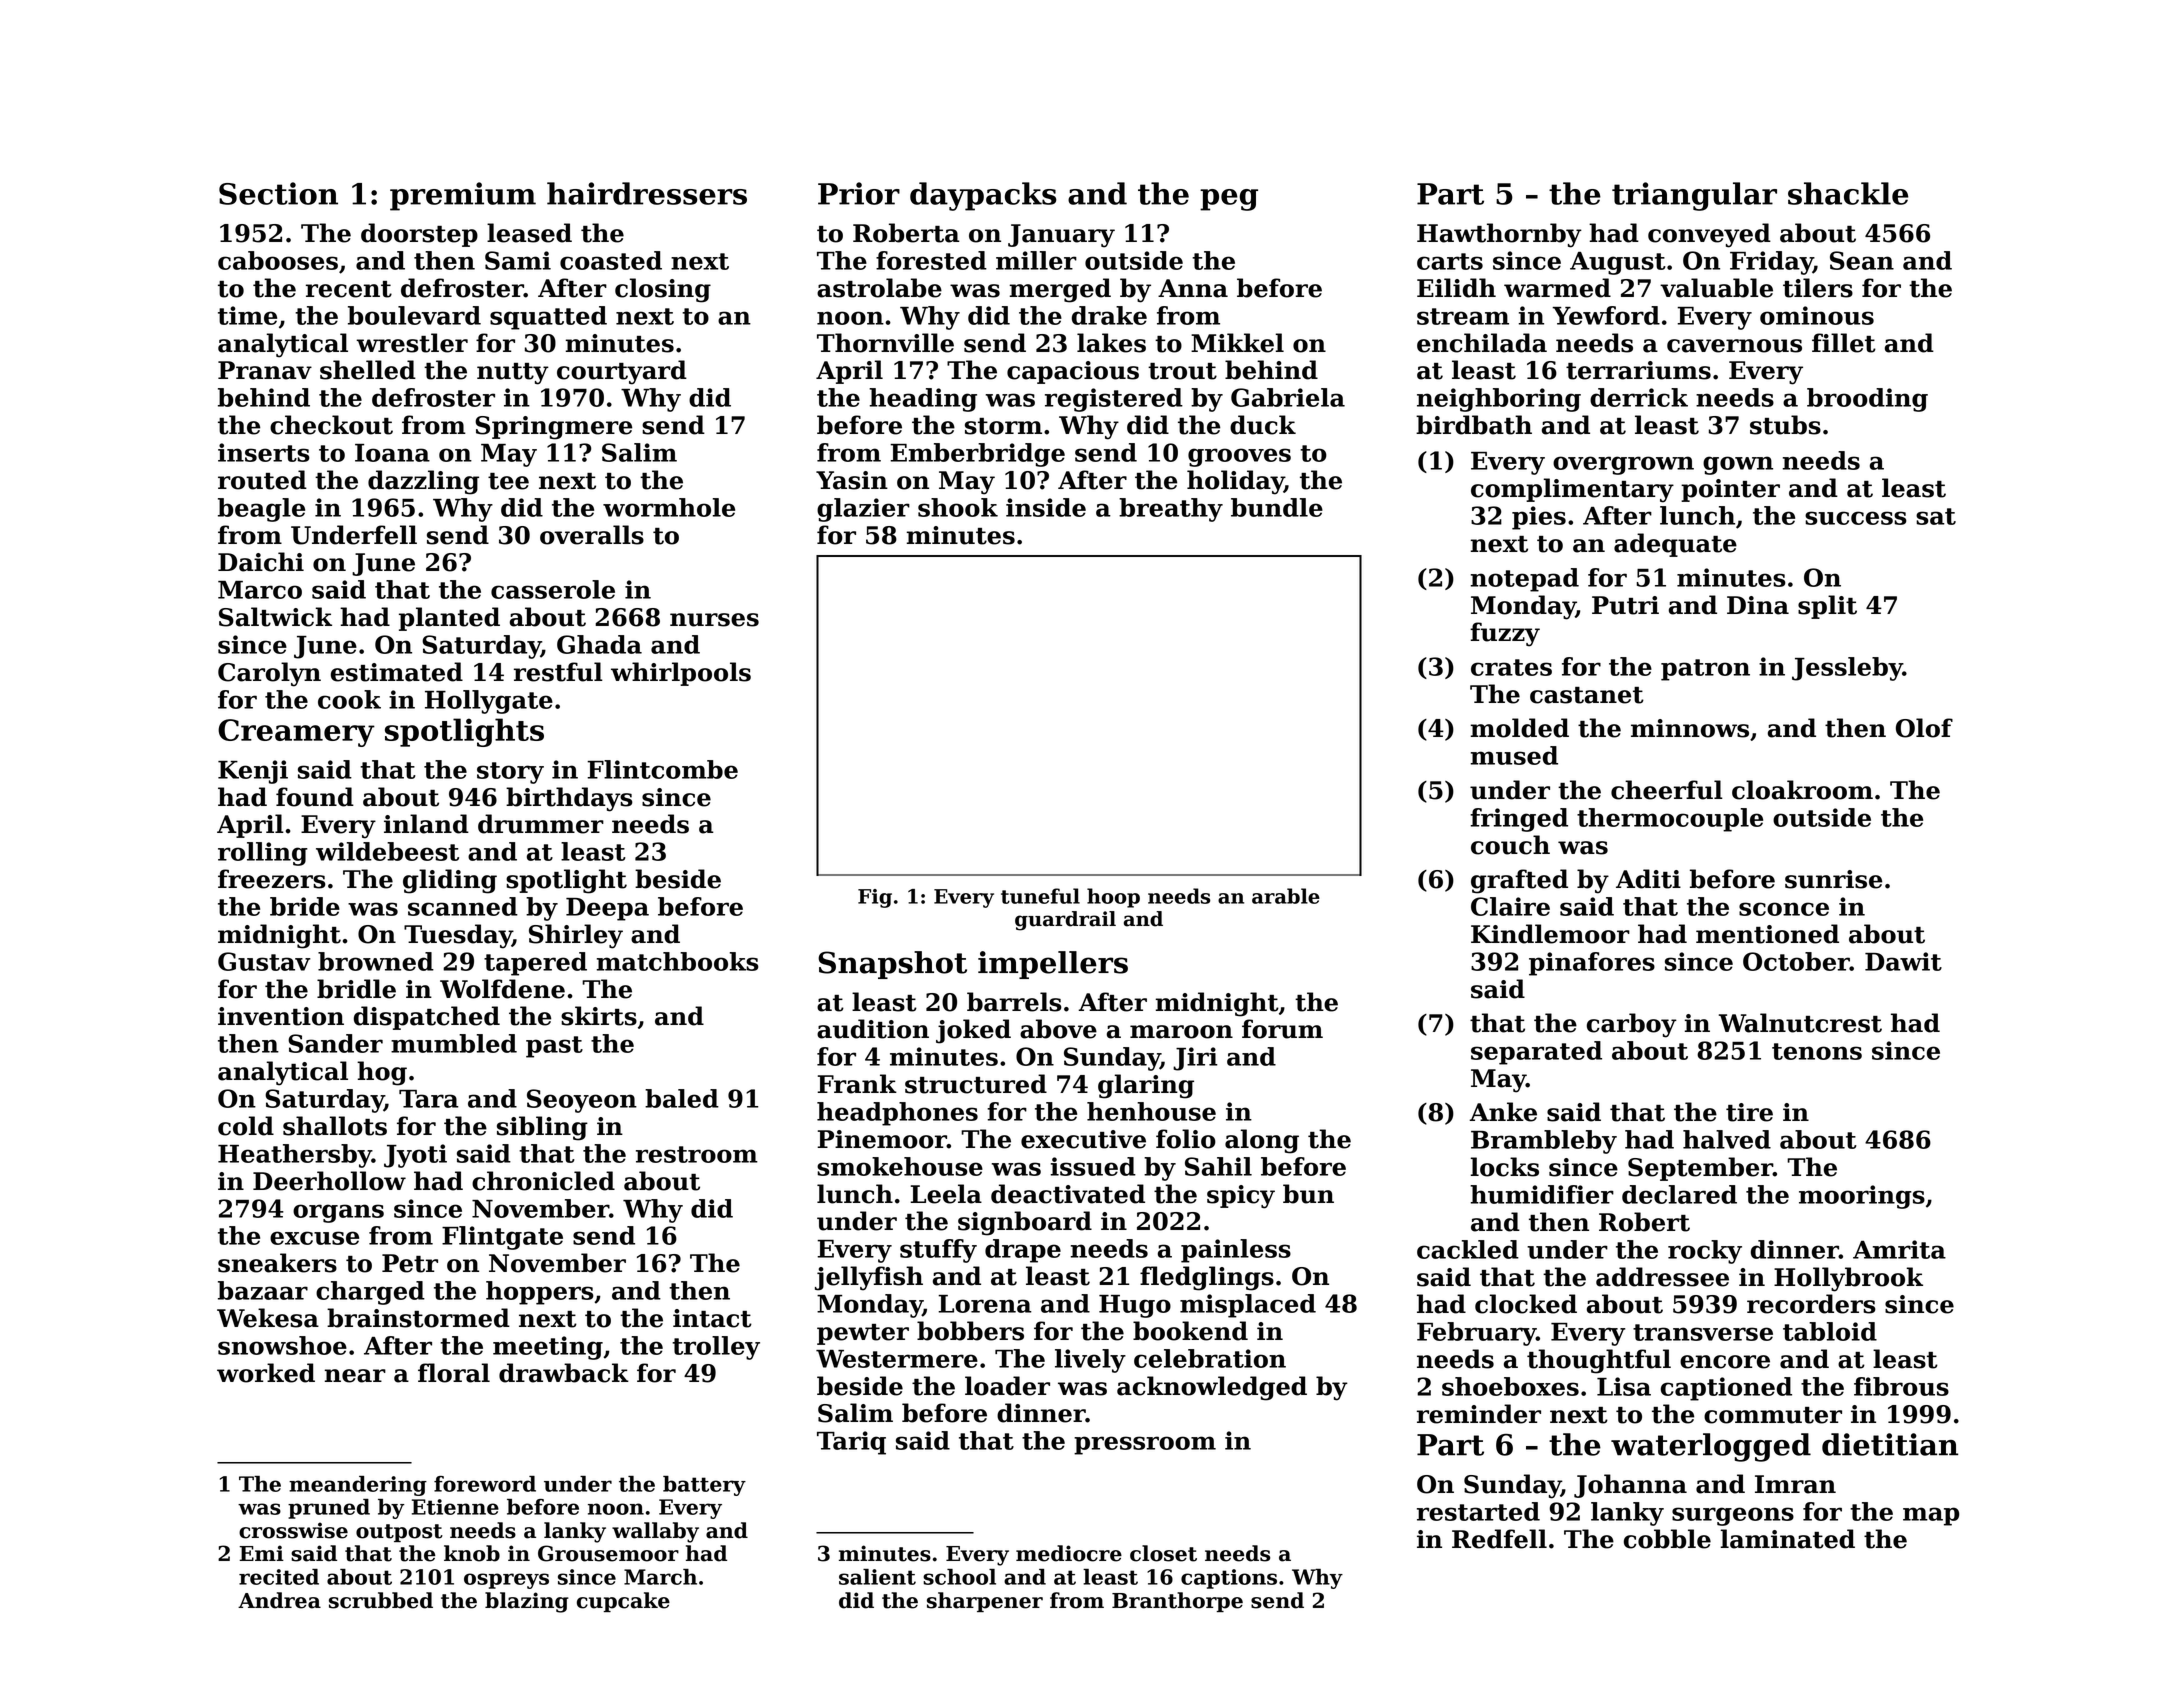 Image resolution: width=2178 pixels, height=1683 pixels. Describe the element at coordinates (1572, 490) in the screenshot. I see `complimentary` at that location.
